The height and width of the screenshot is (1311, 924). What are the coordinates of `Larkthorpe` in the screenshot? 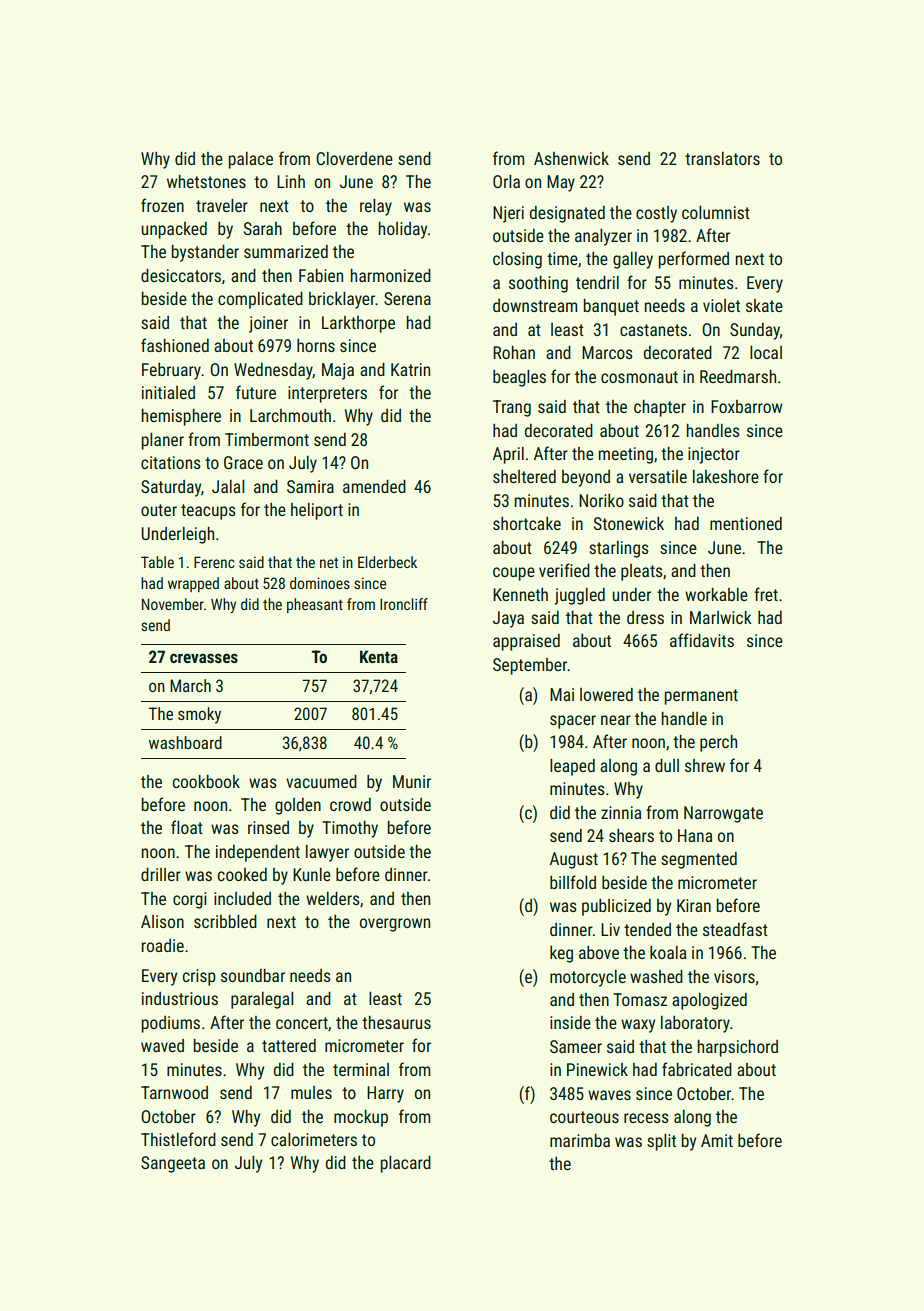 It's located at (358, 324).
